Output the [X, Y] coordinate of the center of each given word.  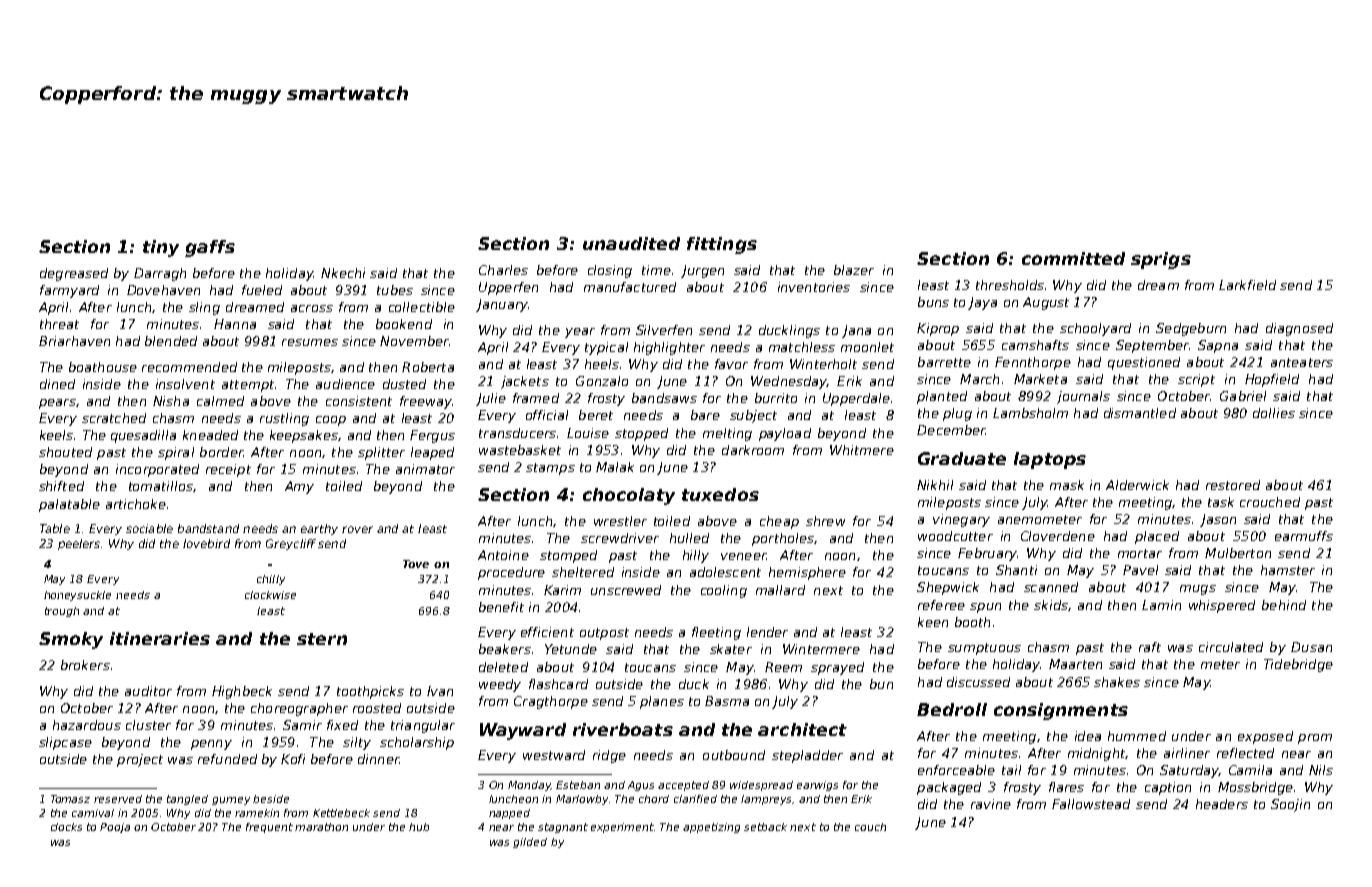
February [987, 554]
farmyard [69, 291]
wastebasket [520, 450]
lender [767, 632]
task [1221, 502]
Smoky [71, 640]
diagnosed [1299, 329]
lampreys [766, 800]
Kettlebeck [341, 813]
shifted [61, 486]
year [580, 333]
